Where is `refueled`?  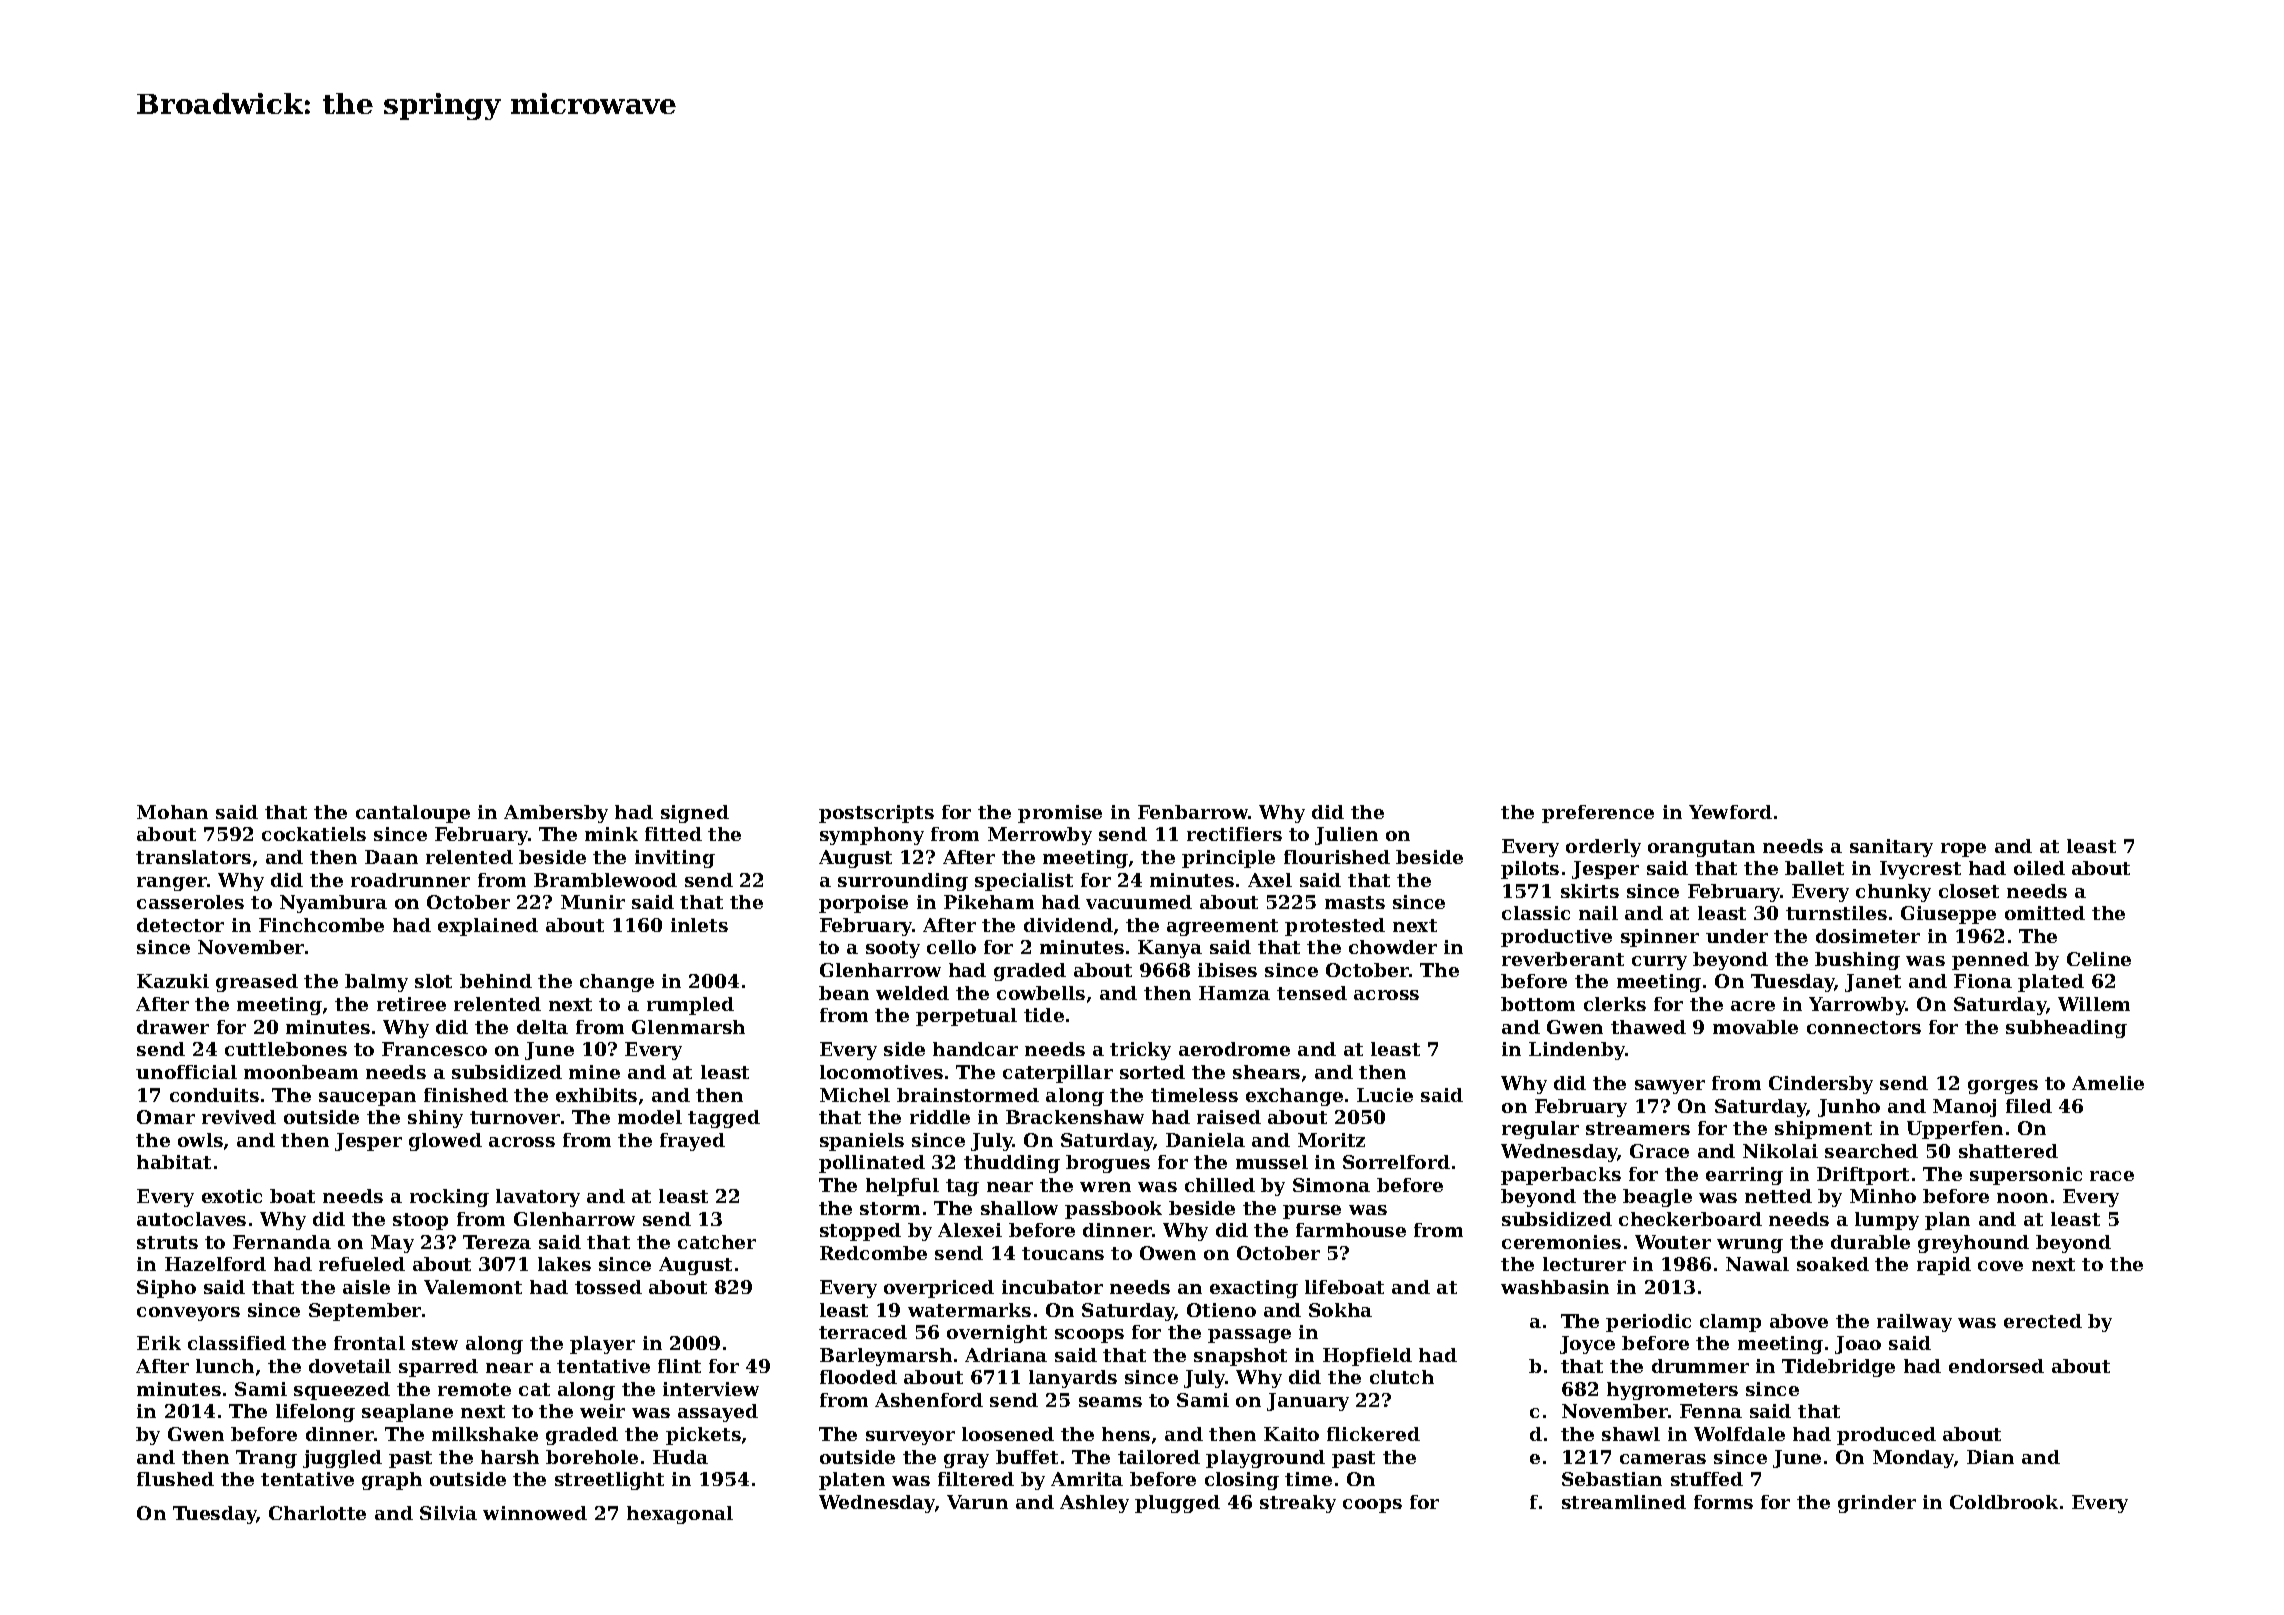 refueled is located at coordinates (362, 1264).
